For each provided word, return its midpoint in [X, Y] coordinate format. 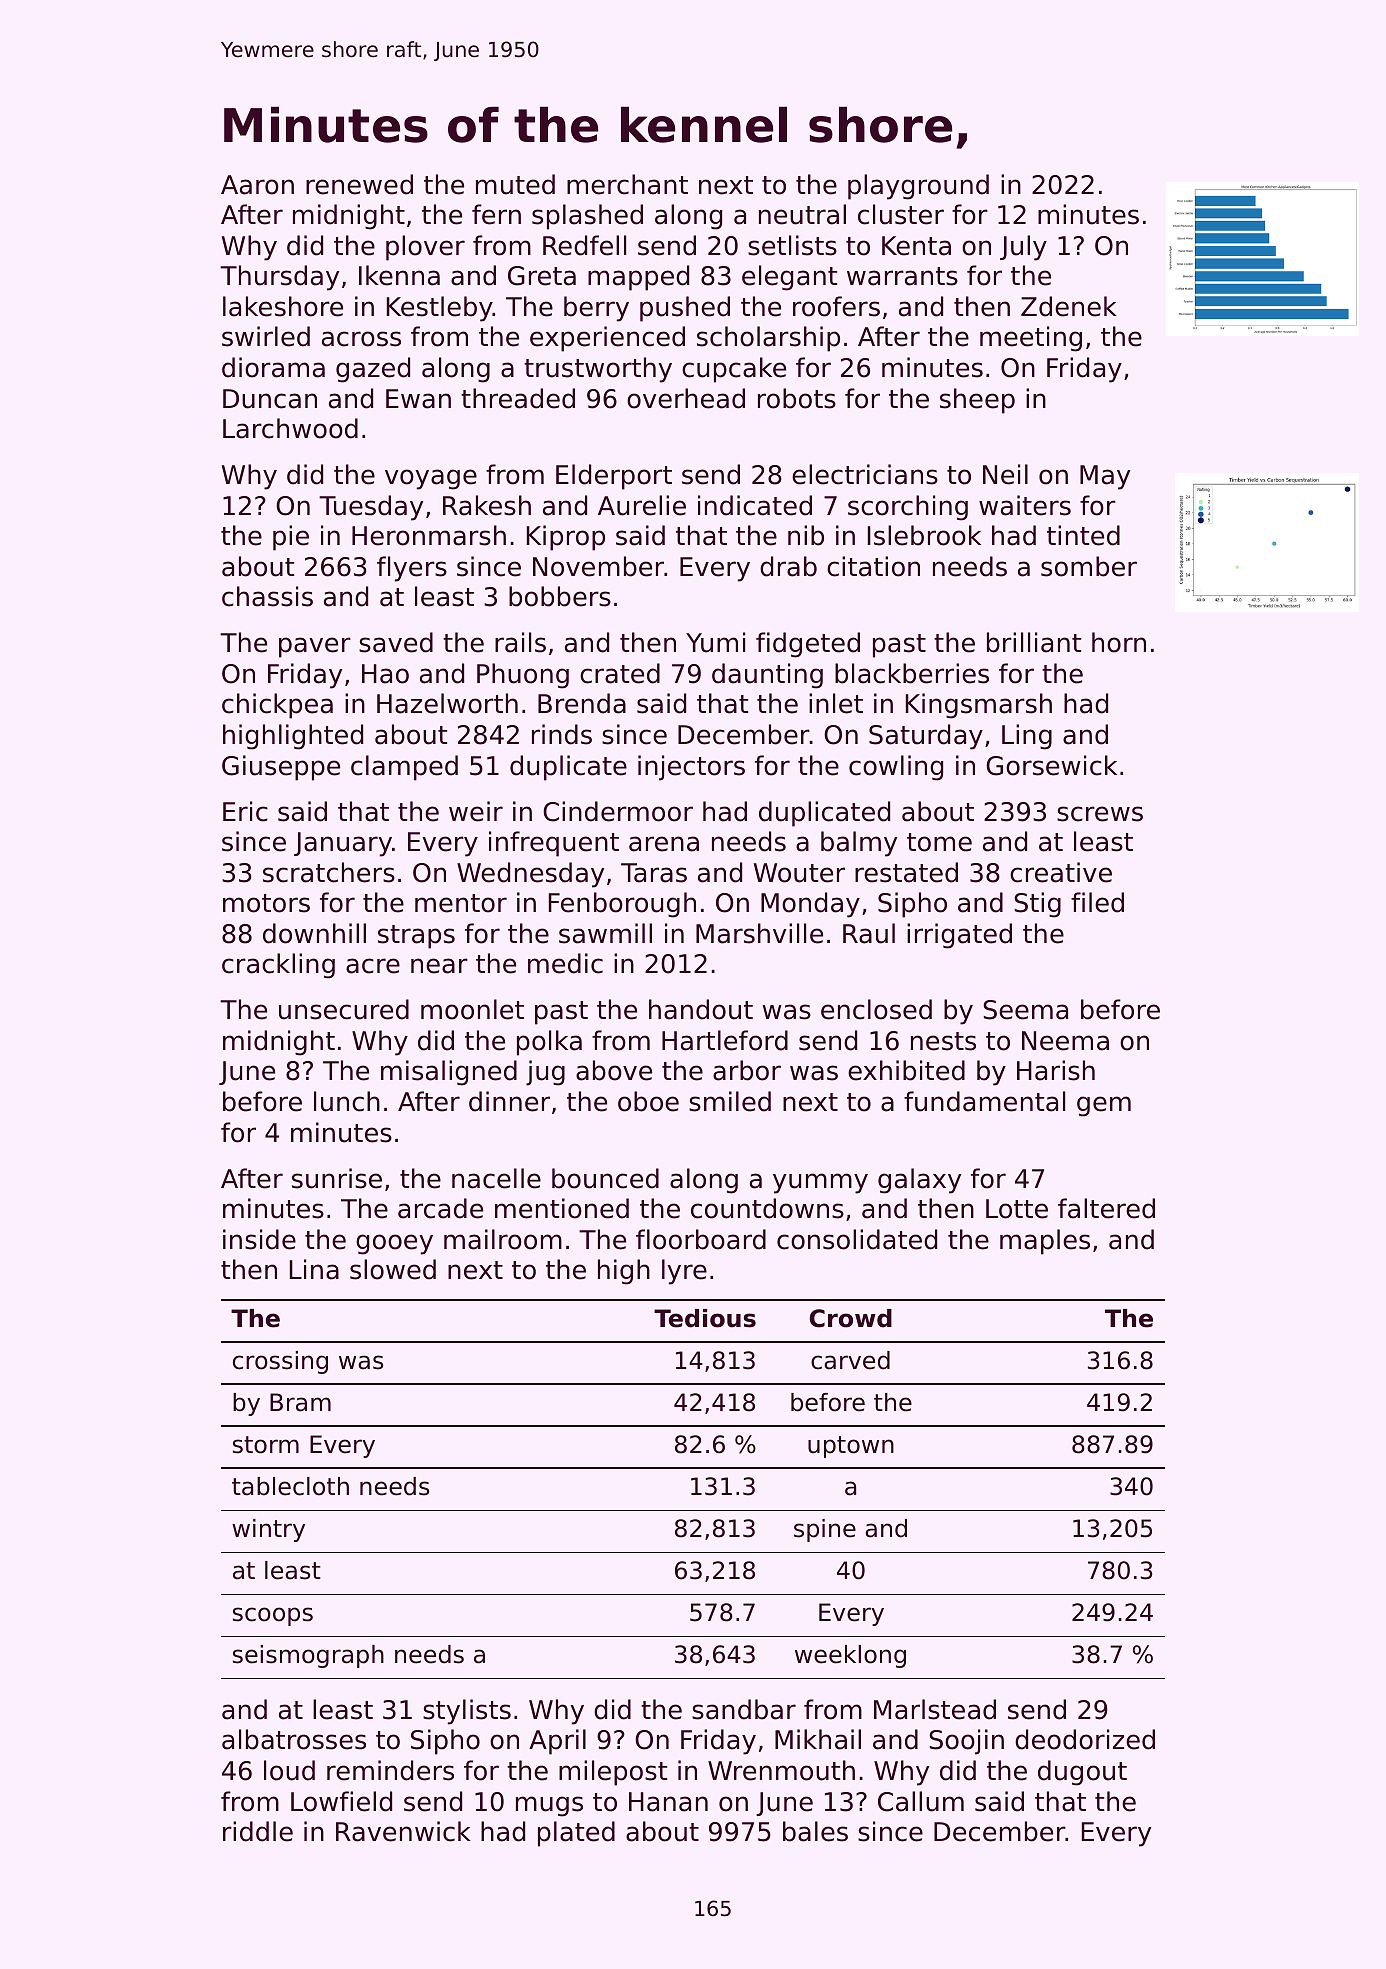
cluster [901, 214]
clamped [404, 768]
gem [1104, 1106]
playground [918, 187]
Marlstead [935, 1709]
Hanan [668, 1802]
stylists [467, 1712]
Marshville [759, 933]
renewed [359, 184]
